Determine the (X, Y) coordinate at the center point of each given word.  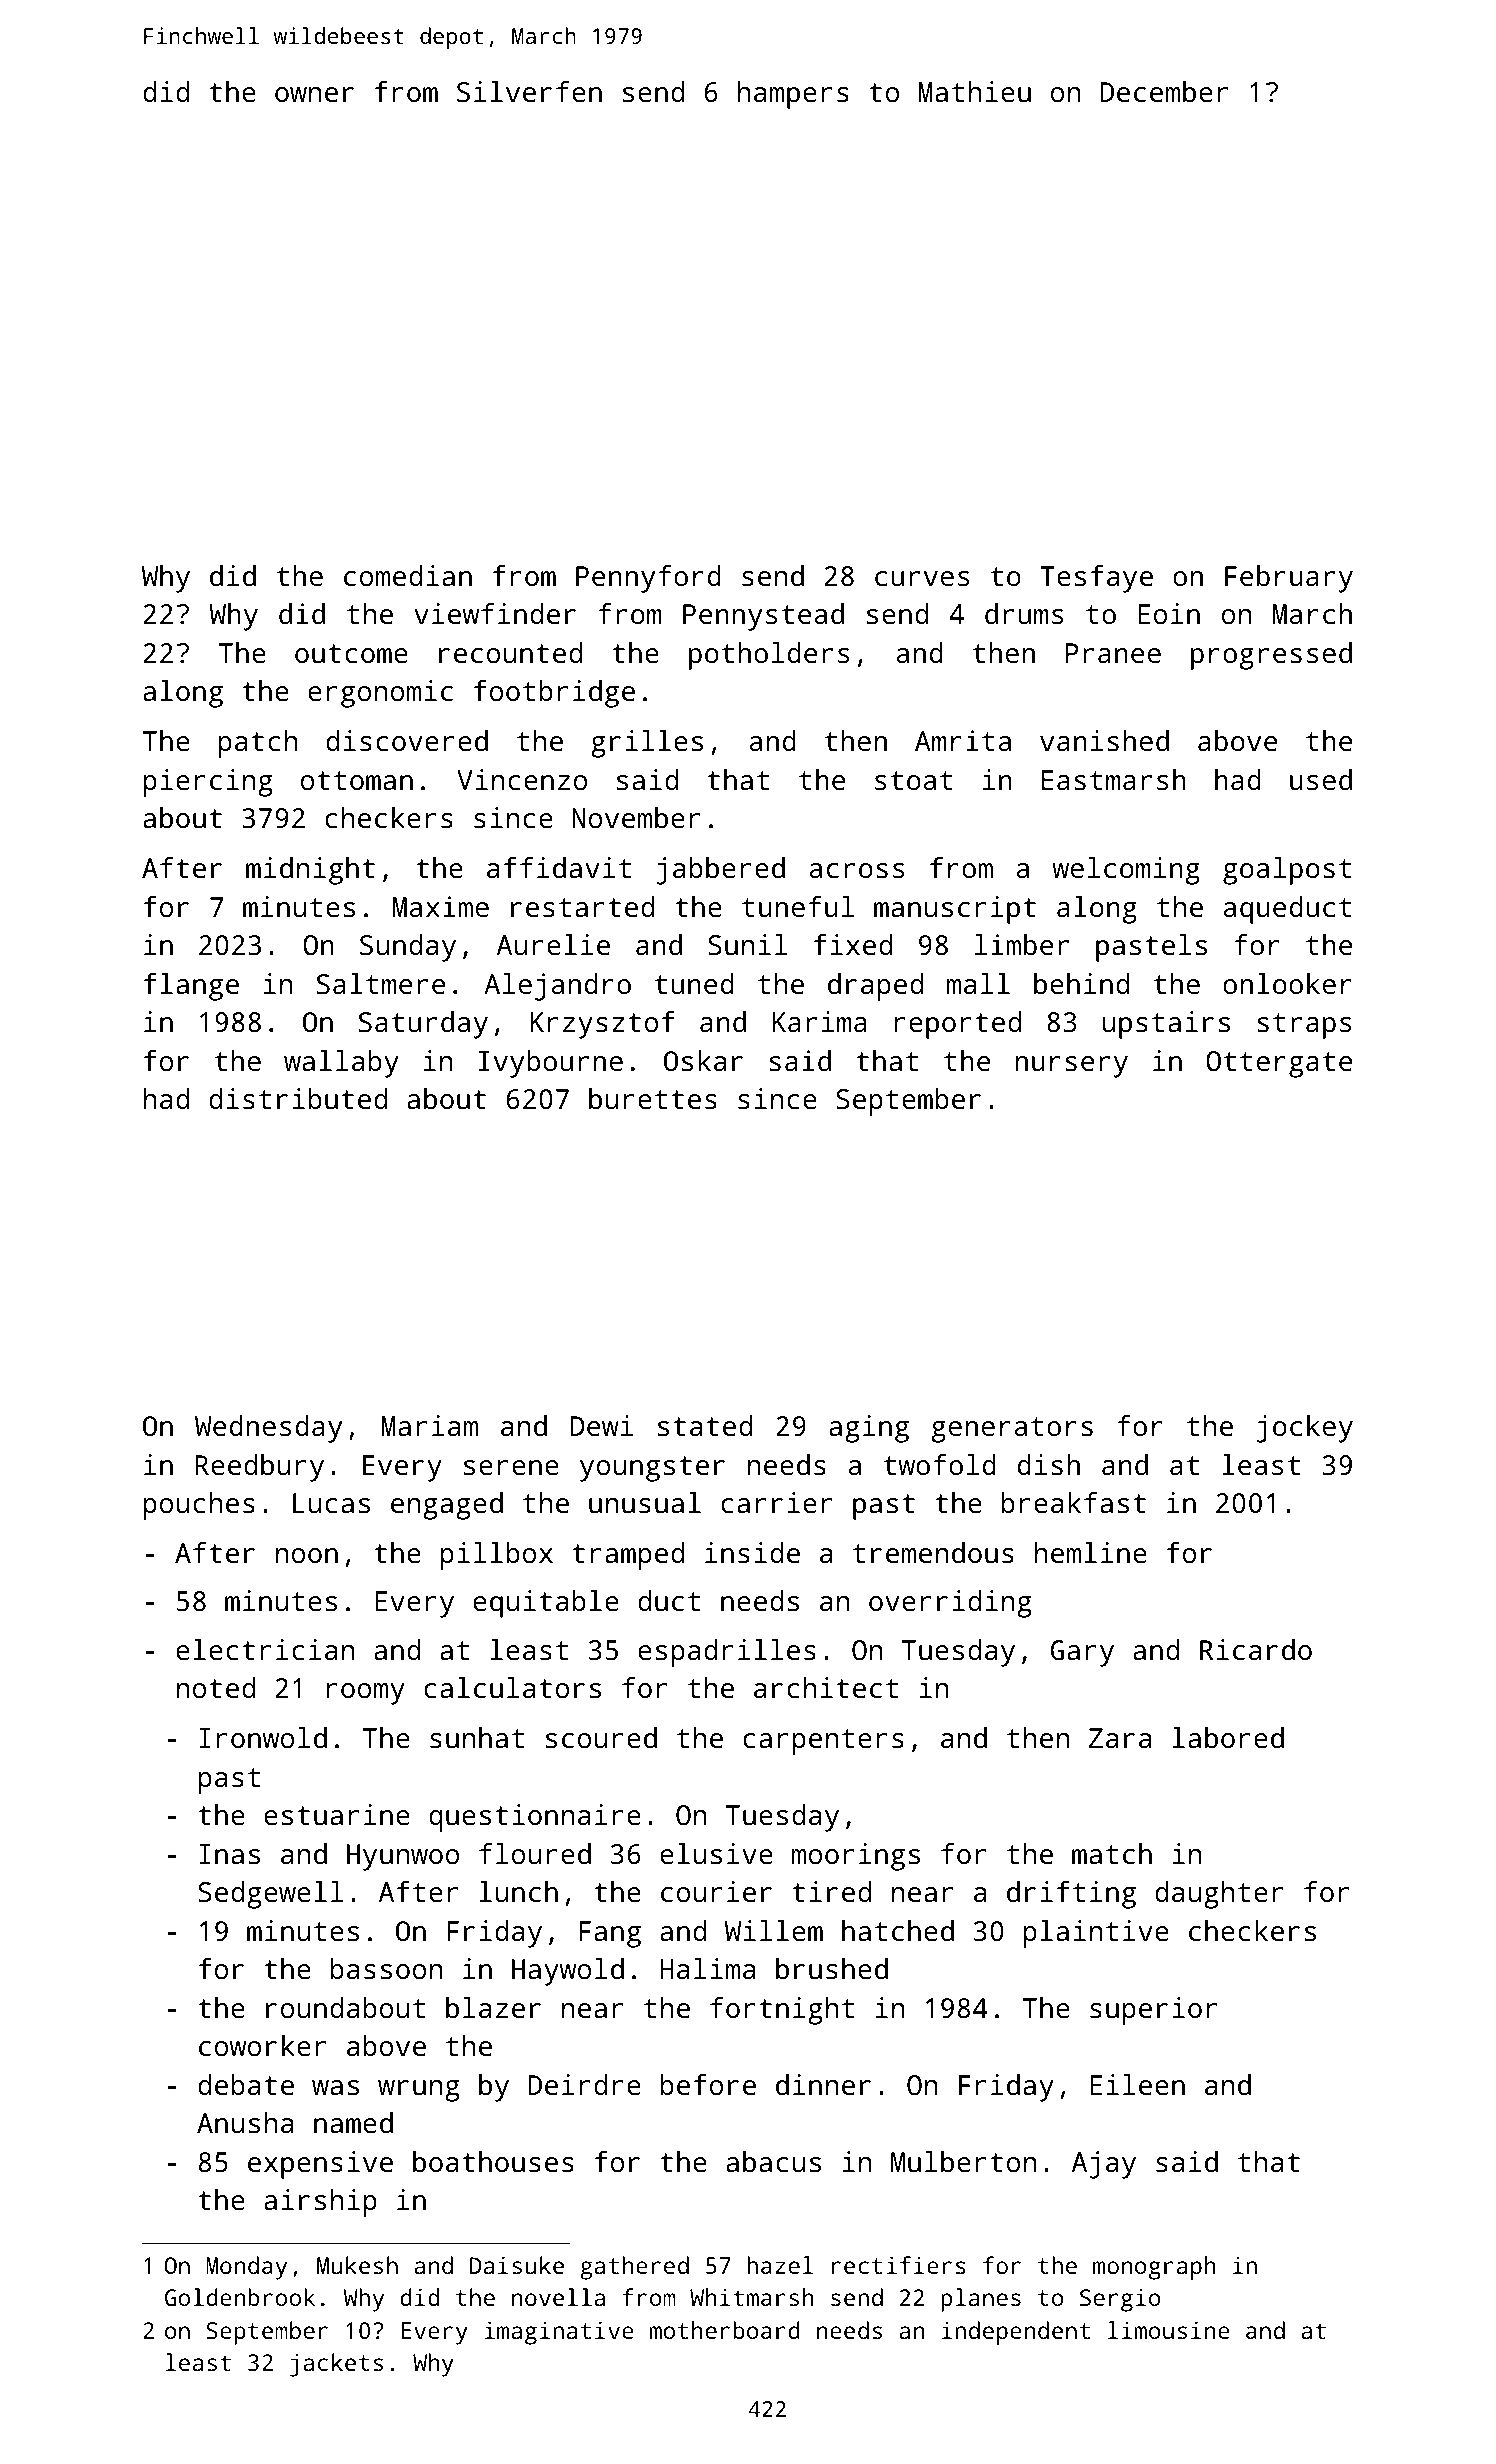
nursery (1071, 1067)
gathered (634, 2268)
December (1164, 92)
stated (705, 1426)
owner (314, 95)
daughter (1219, 1895)
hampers (793, 95)
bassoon (386, 1969)
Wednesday (268, 1429)
